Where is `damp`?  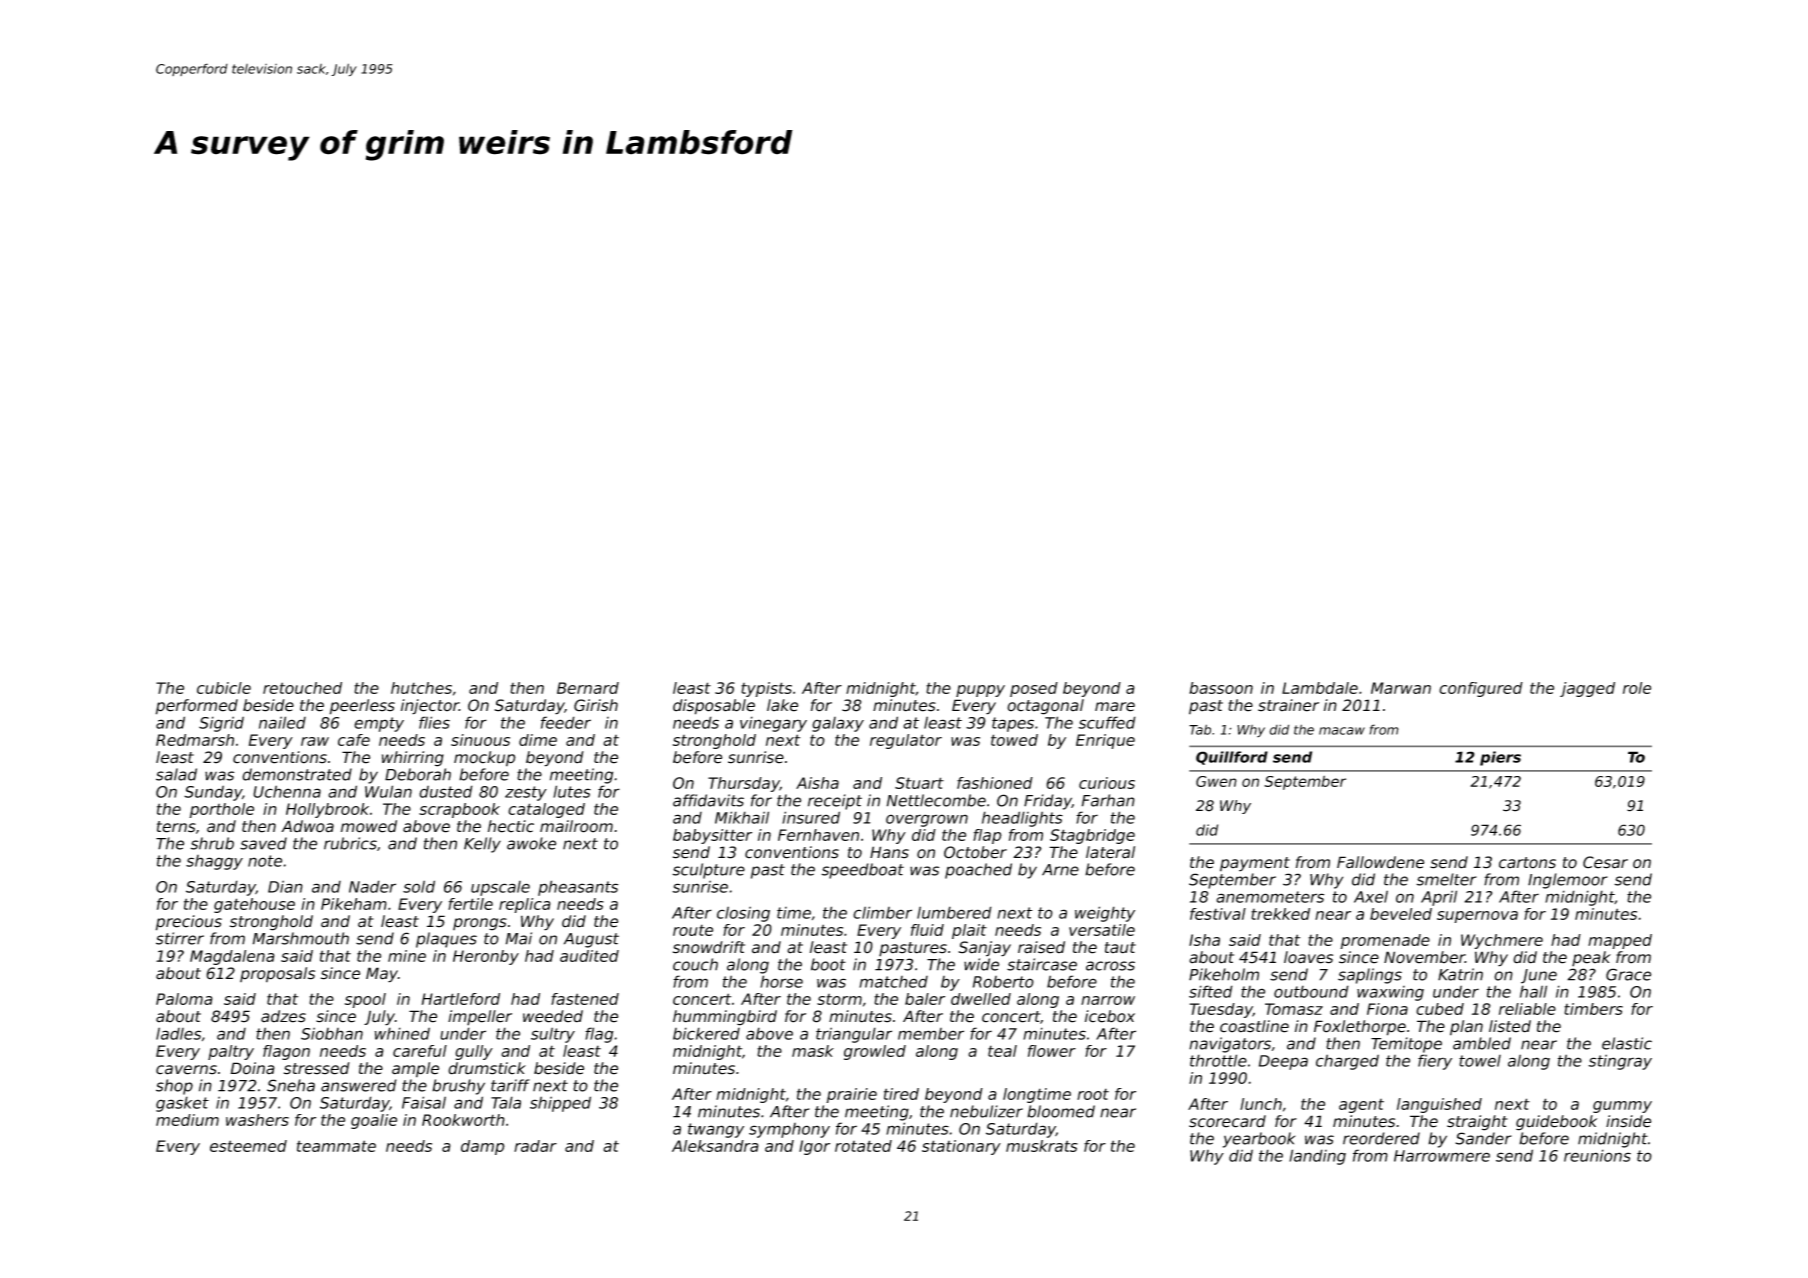 damp is located at coordinates (483, 1147).
